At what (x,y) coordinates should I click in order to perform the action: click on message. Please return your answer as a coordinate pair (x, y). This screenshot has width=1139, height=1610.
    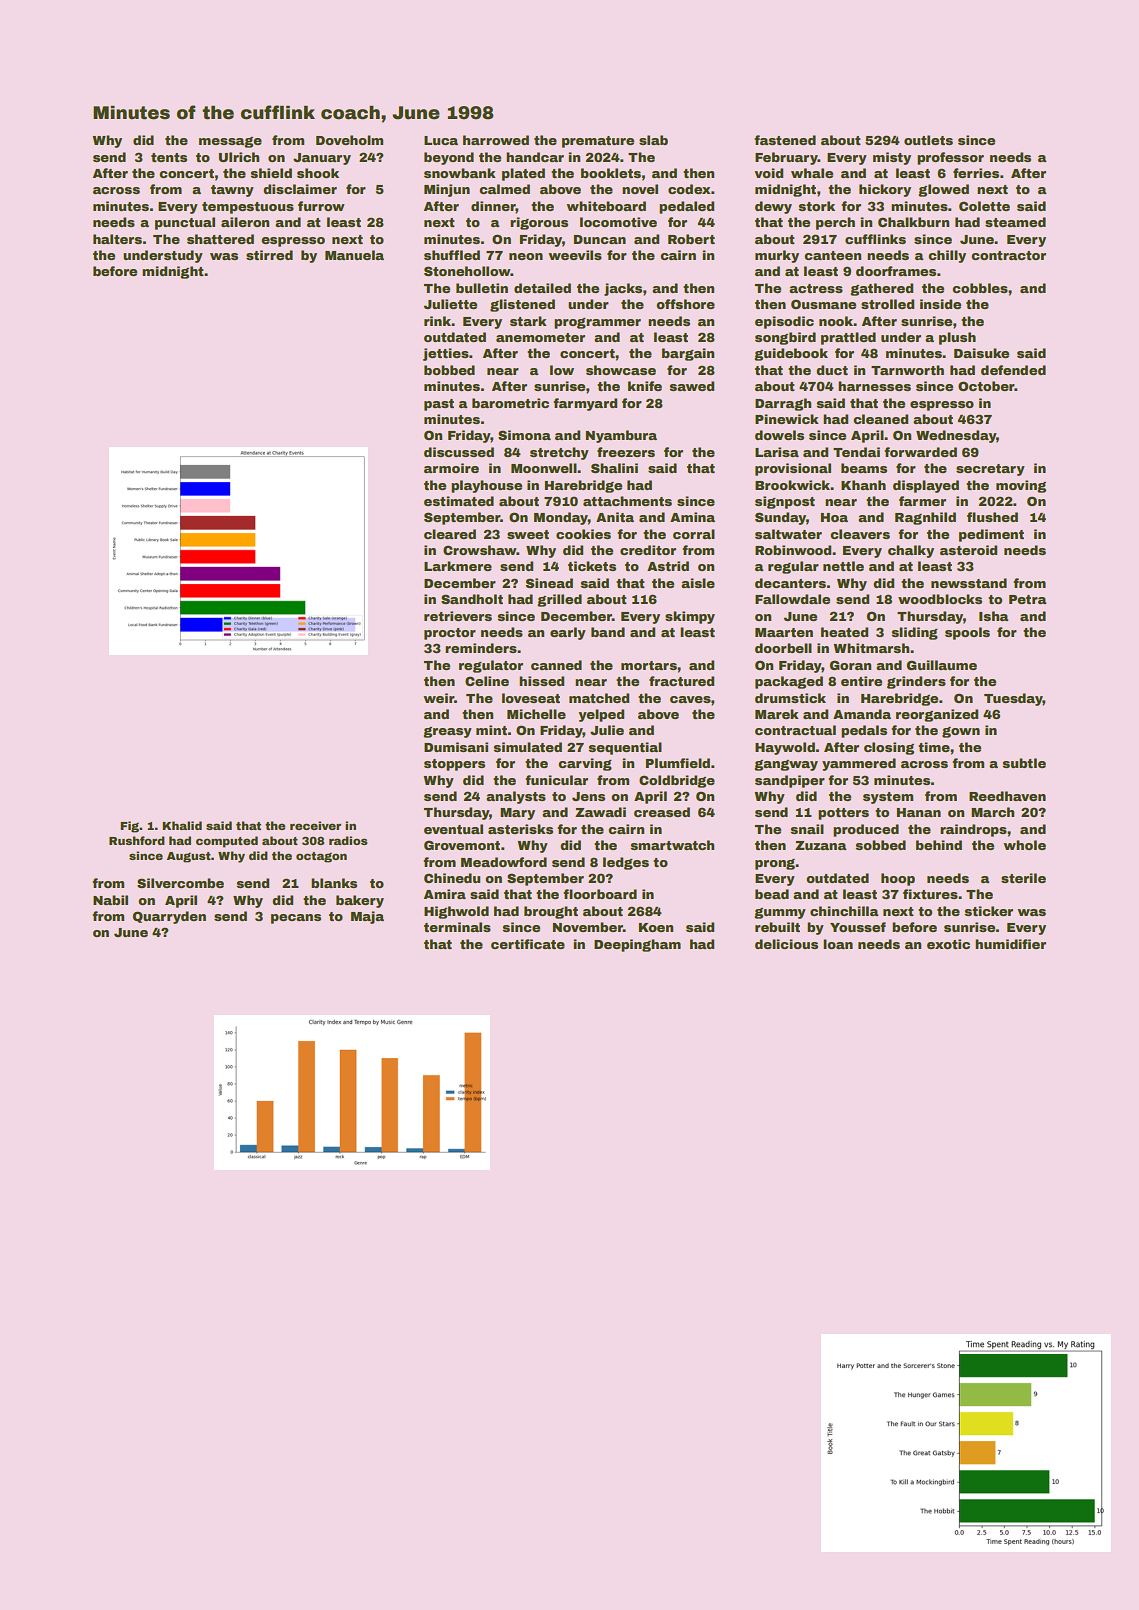
    Looking at the image, I should click on (230, 142).
